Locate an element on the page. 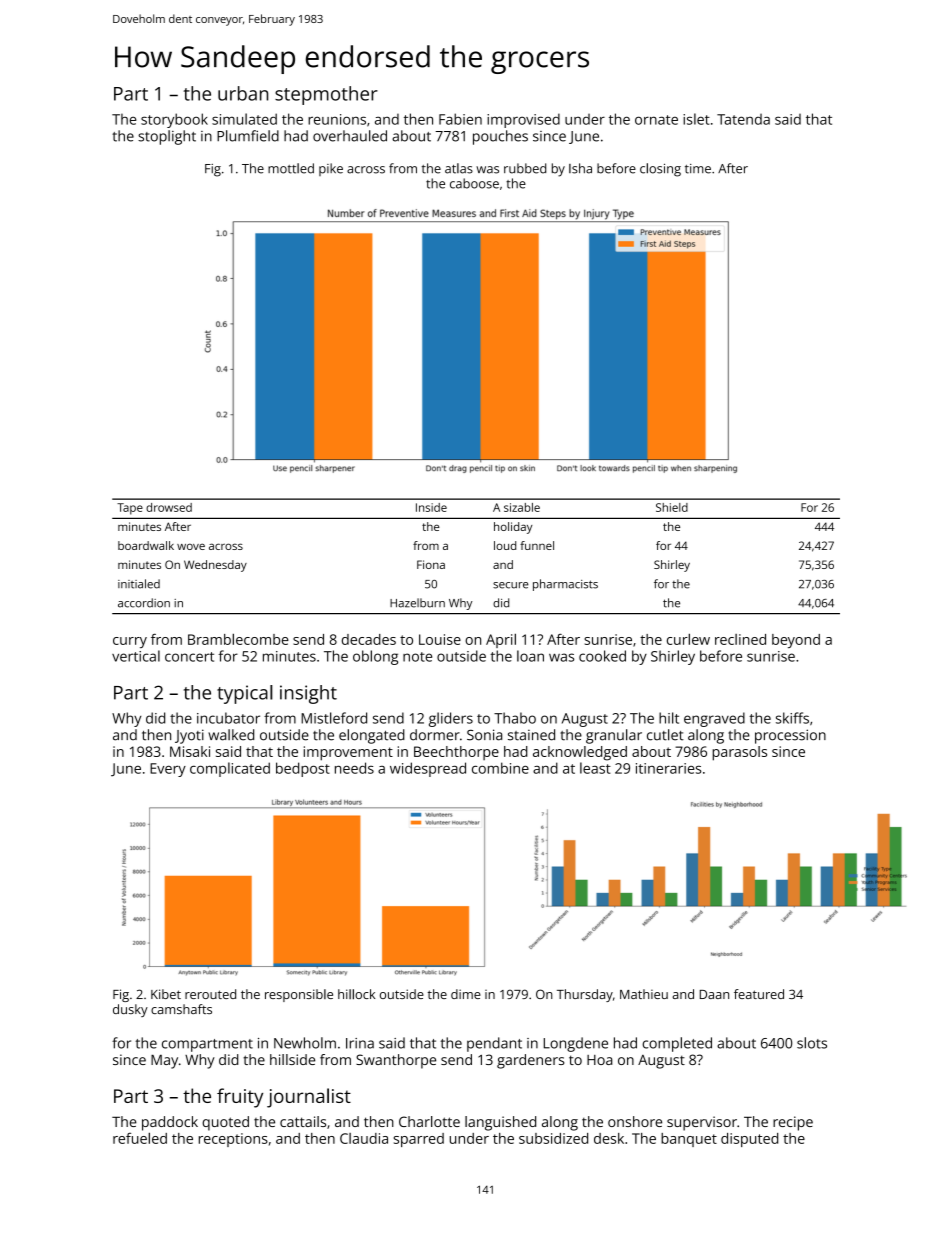 The height and width of the page is (1233, 952). refueled is located at coordinates (140, 1138).
